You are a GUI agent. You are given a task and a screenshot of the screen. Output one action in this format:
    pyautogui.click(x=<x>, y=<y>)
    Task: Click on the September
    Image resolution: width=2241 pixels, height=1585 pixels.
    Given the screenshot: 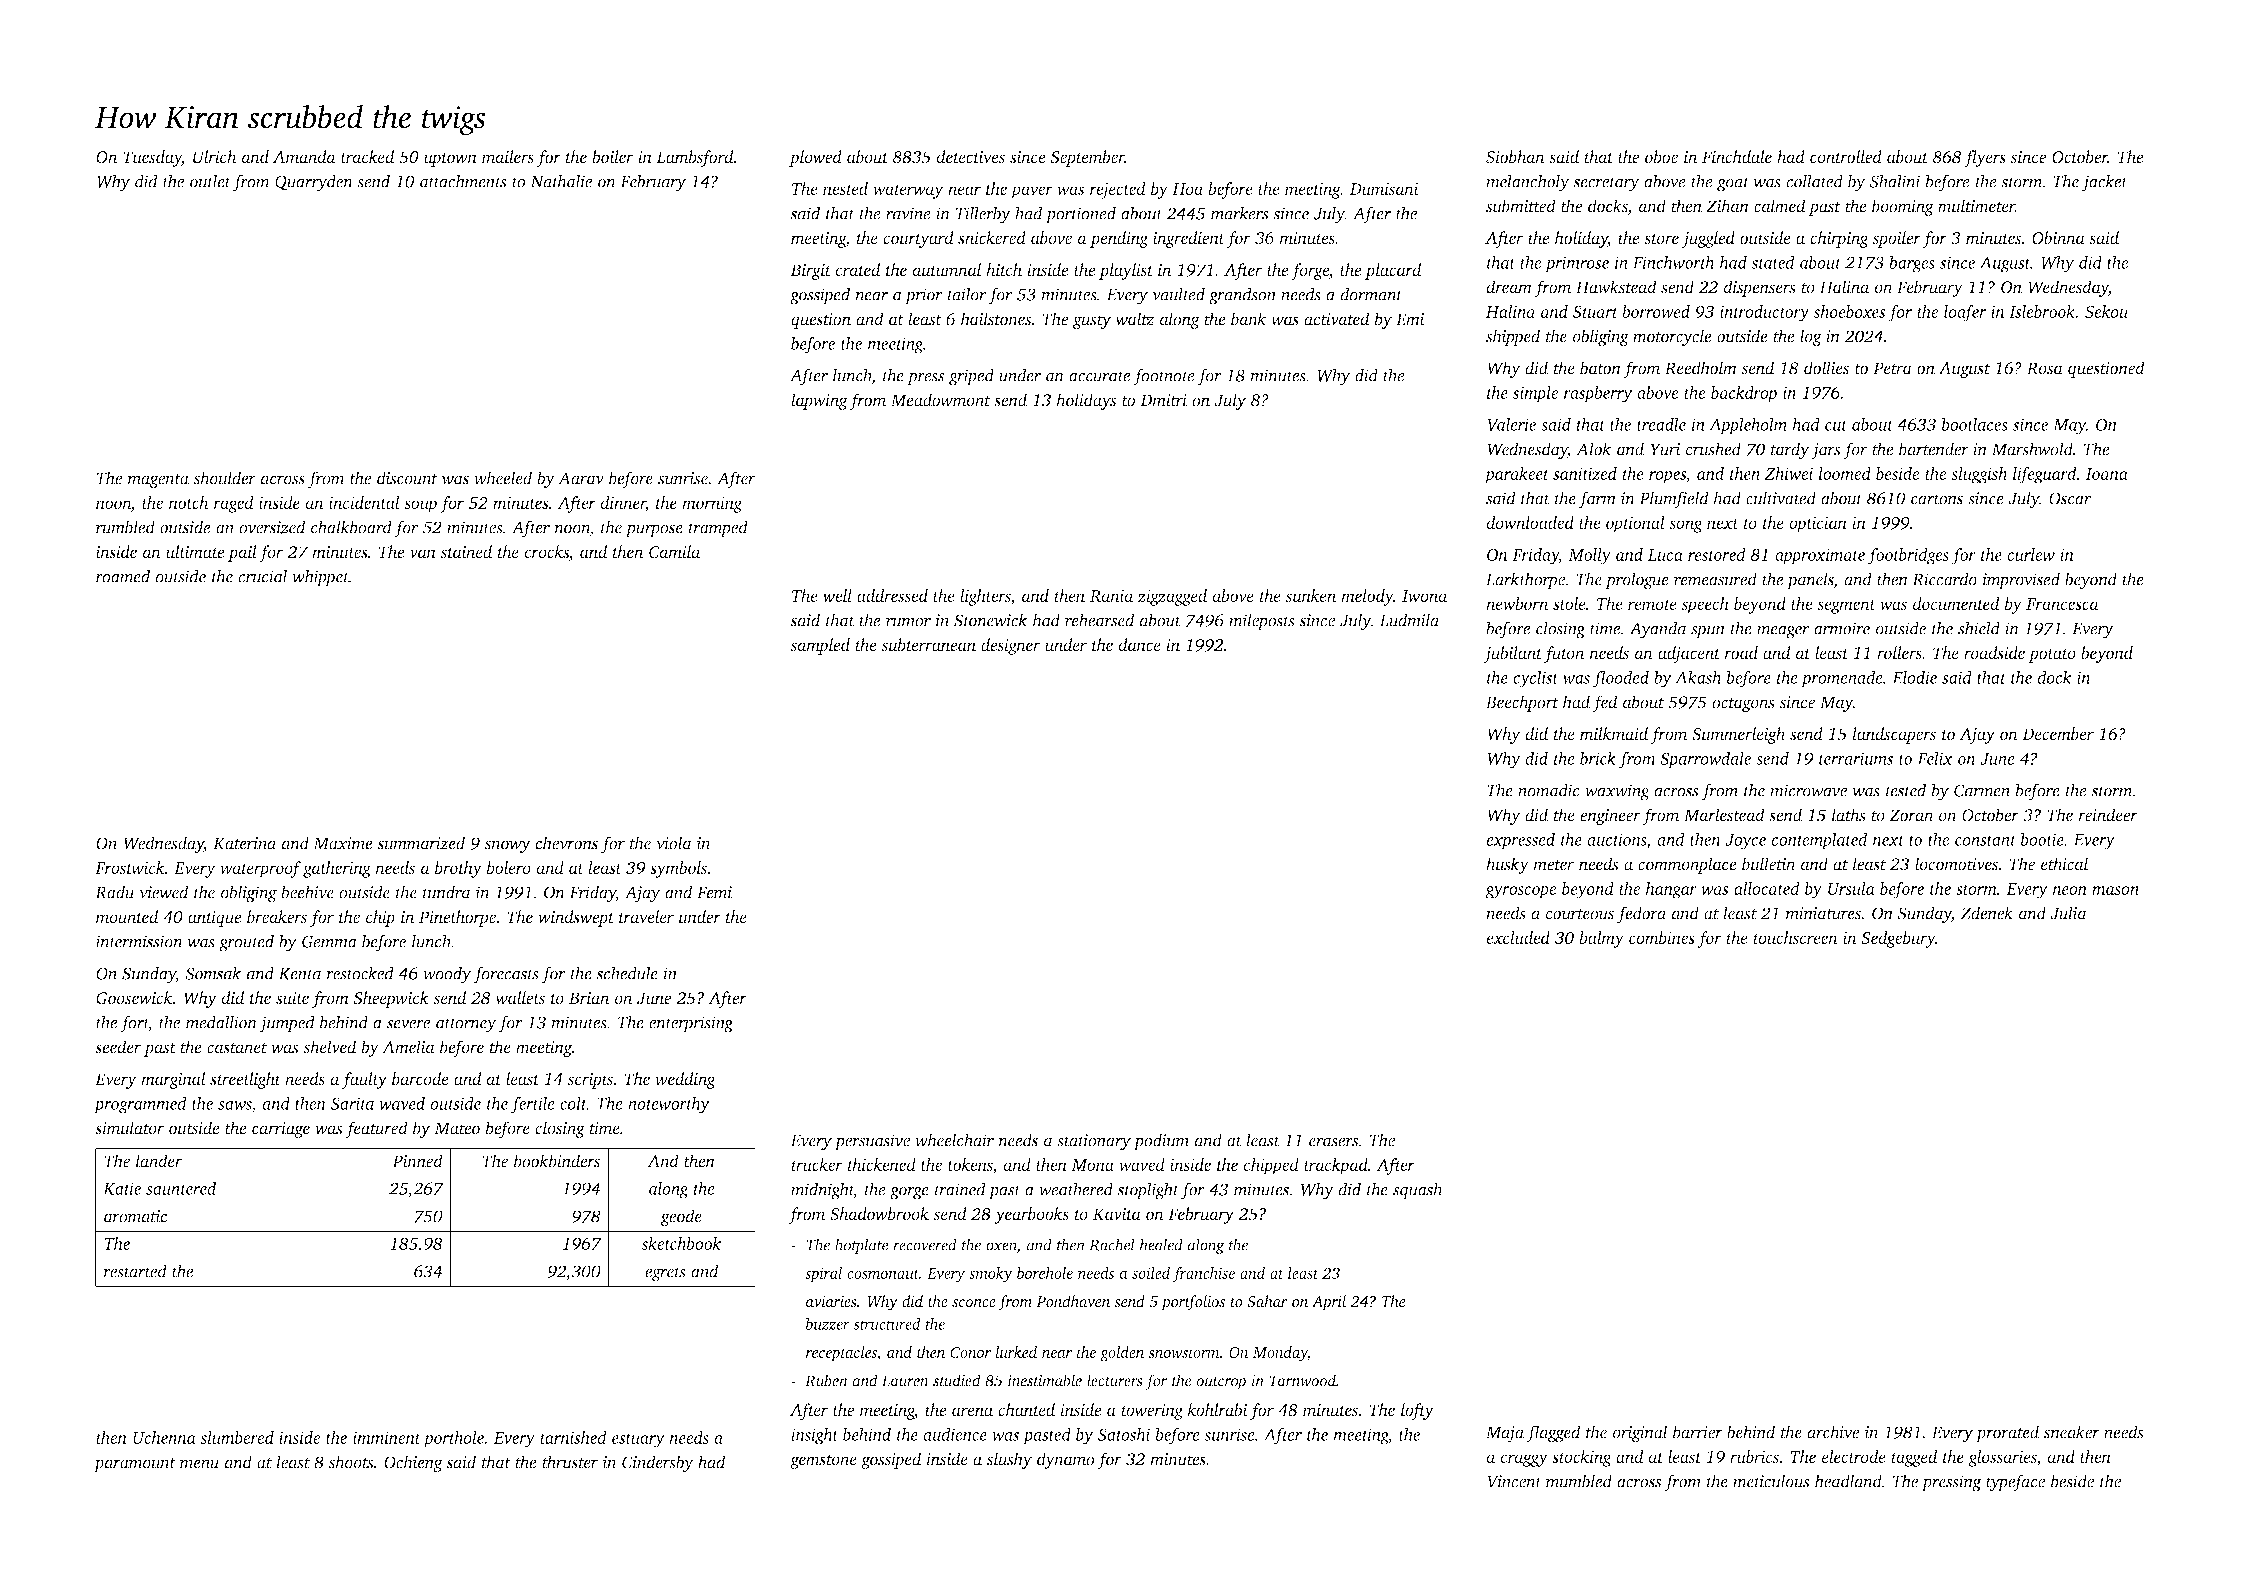 What is the action you would take?
    pyautogui.click(x=1087, y=158)
